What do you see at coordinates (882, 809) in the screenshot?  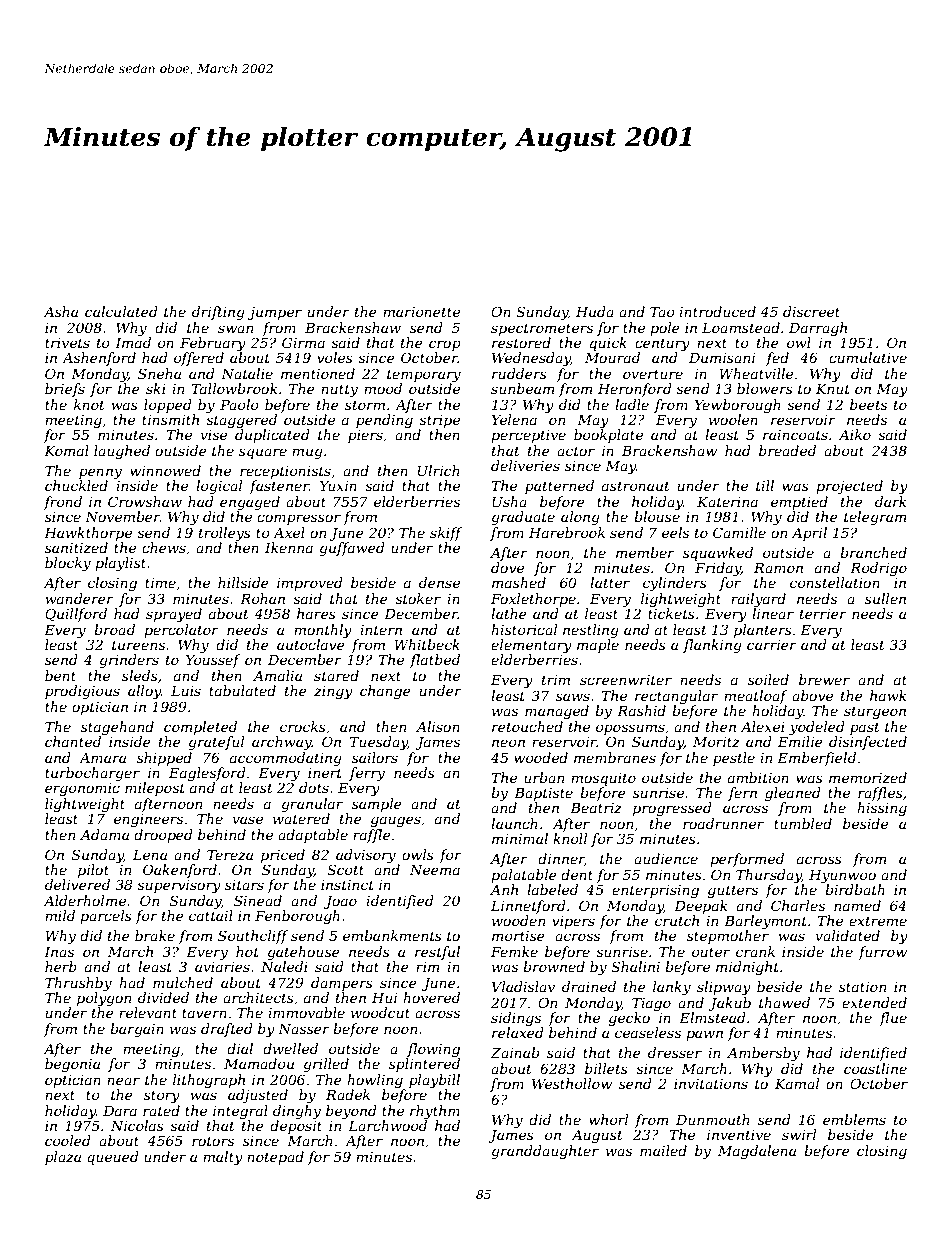 I see `hissing` at bounding box center [882, 809].
